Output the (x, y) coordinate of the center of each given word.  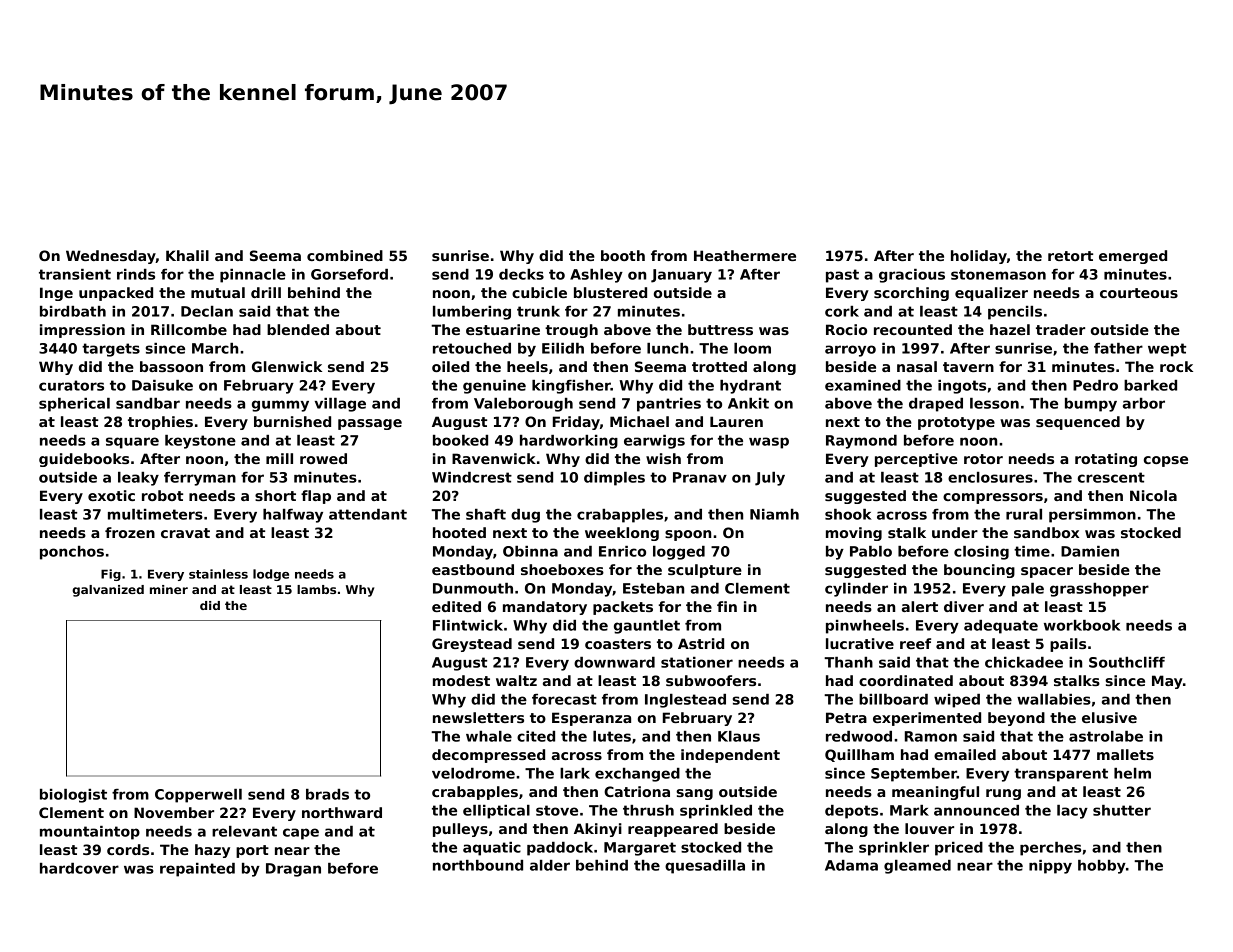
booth (623, 255)
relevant (244, 831)
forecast (564, 699)
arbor (1144, 403)
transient (75, 274)
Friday (576, 423)
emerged (1133, 257)
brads (327, 794)
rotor (983, 459)
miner (169, 589)
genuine (494, 387)
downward (614, 662)
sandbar (148, 403)
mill (279, 458)
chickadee (1024, 662)
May (1167, 682)
